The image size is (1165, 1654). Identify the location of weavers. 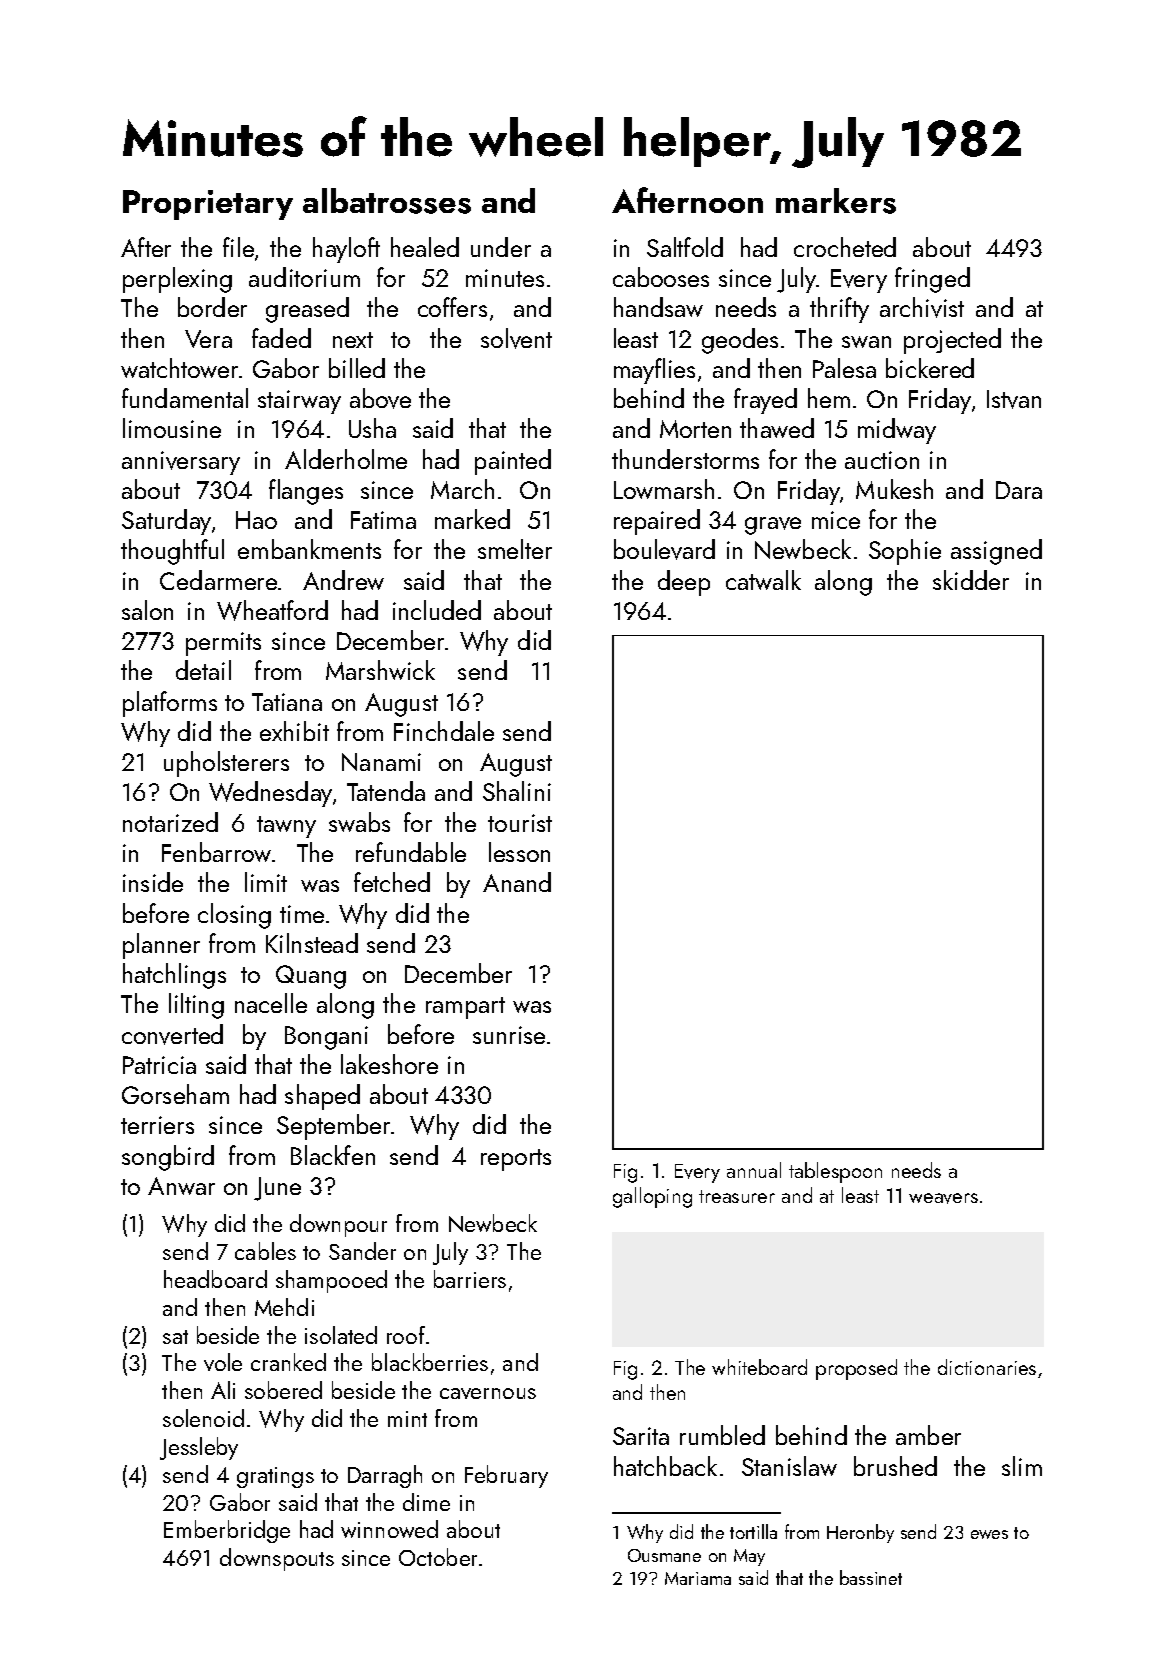
(943, 1198).
